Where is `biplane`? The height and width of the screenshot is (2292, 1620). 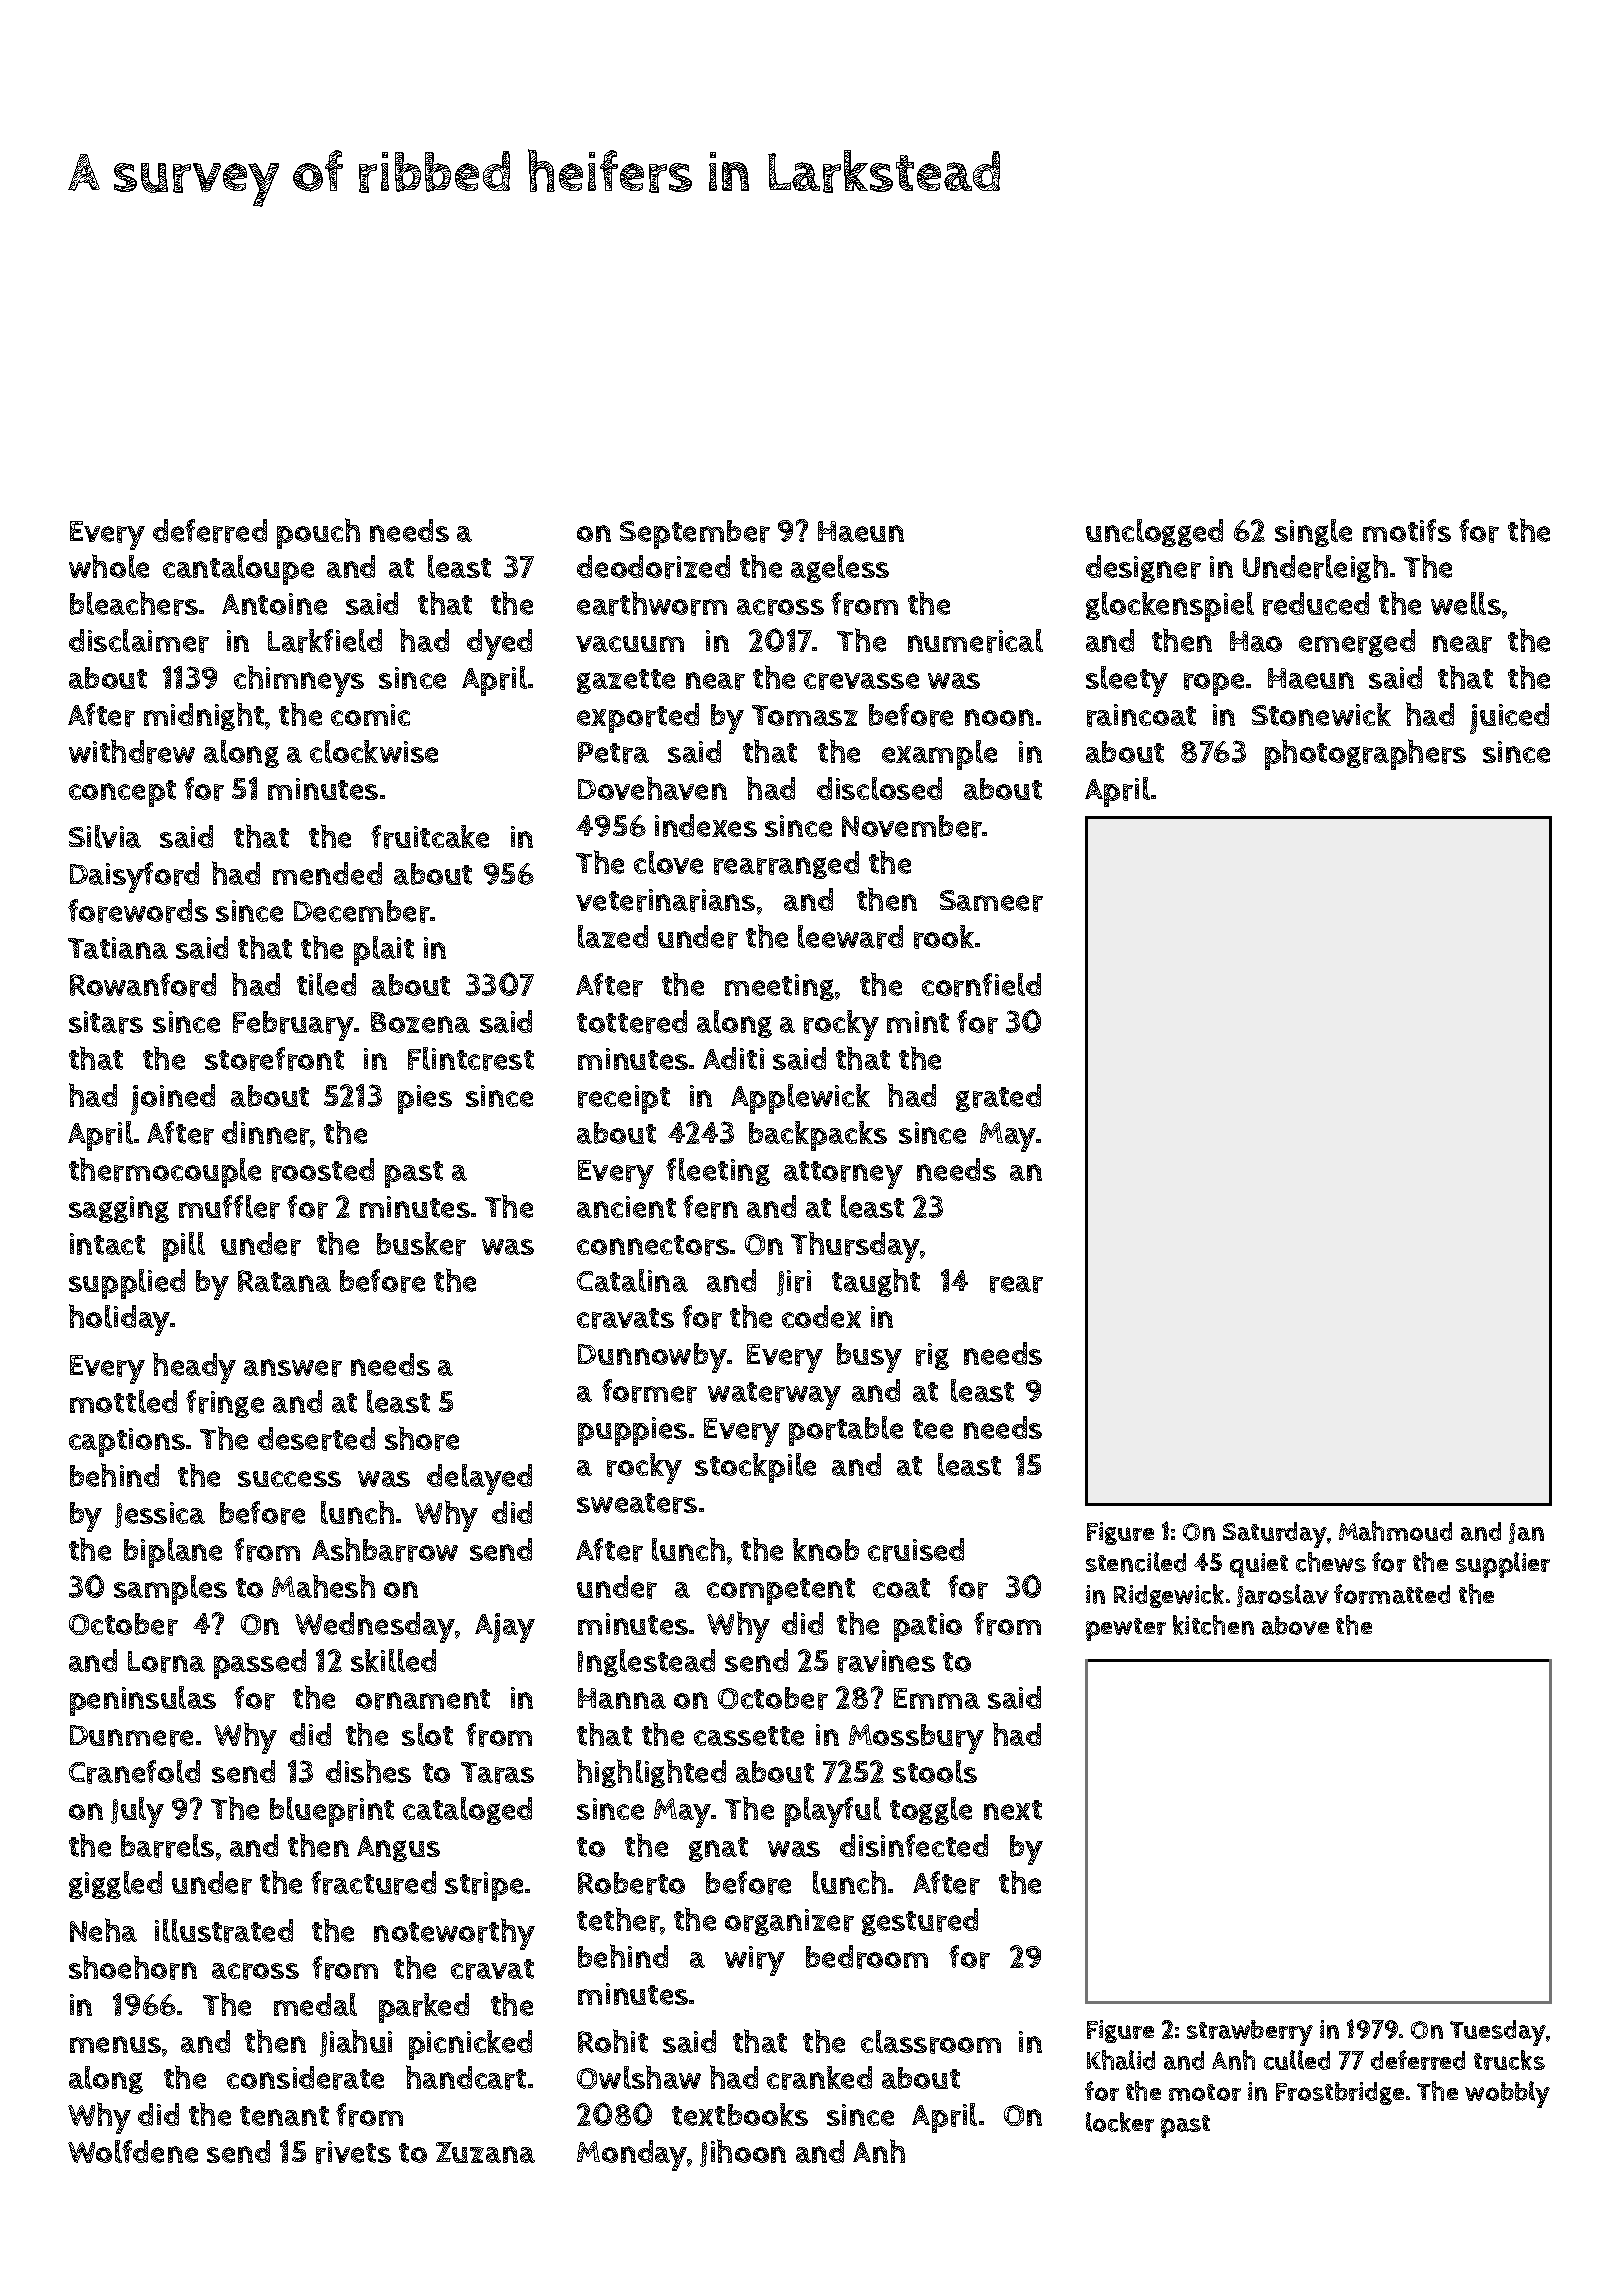 biplane is located at coordinates (173, 1553).
